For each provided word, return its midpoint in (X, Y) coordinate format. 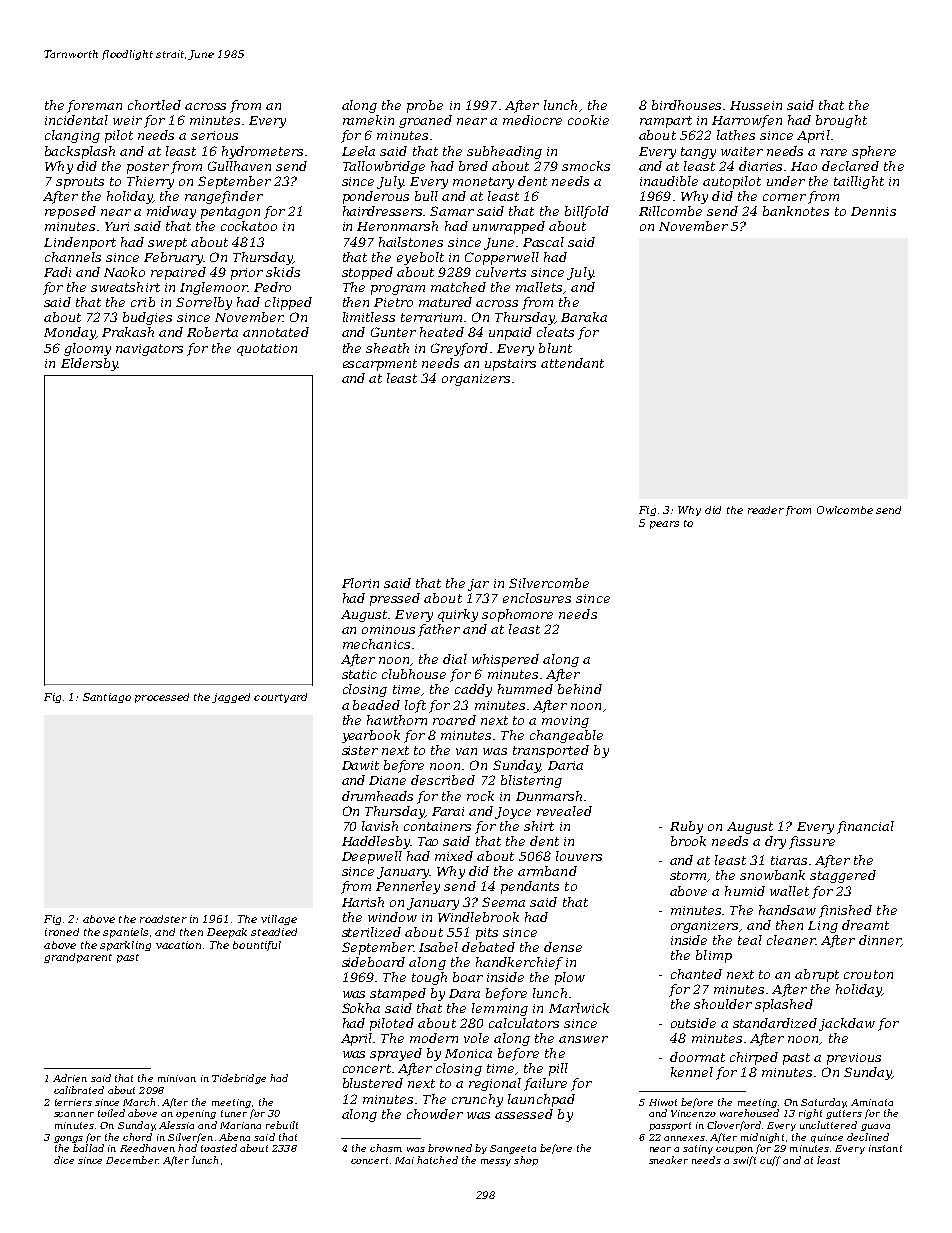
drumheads (377, 796)
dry (775, 842)
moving (565, 722)
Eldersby (89, 364)
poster (148, 168)
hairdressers (382, 211)
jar (478, 585)
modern (434, 1038)
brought (841, 121)
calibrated (79, 1090)
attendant (572, 363)
